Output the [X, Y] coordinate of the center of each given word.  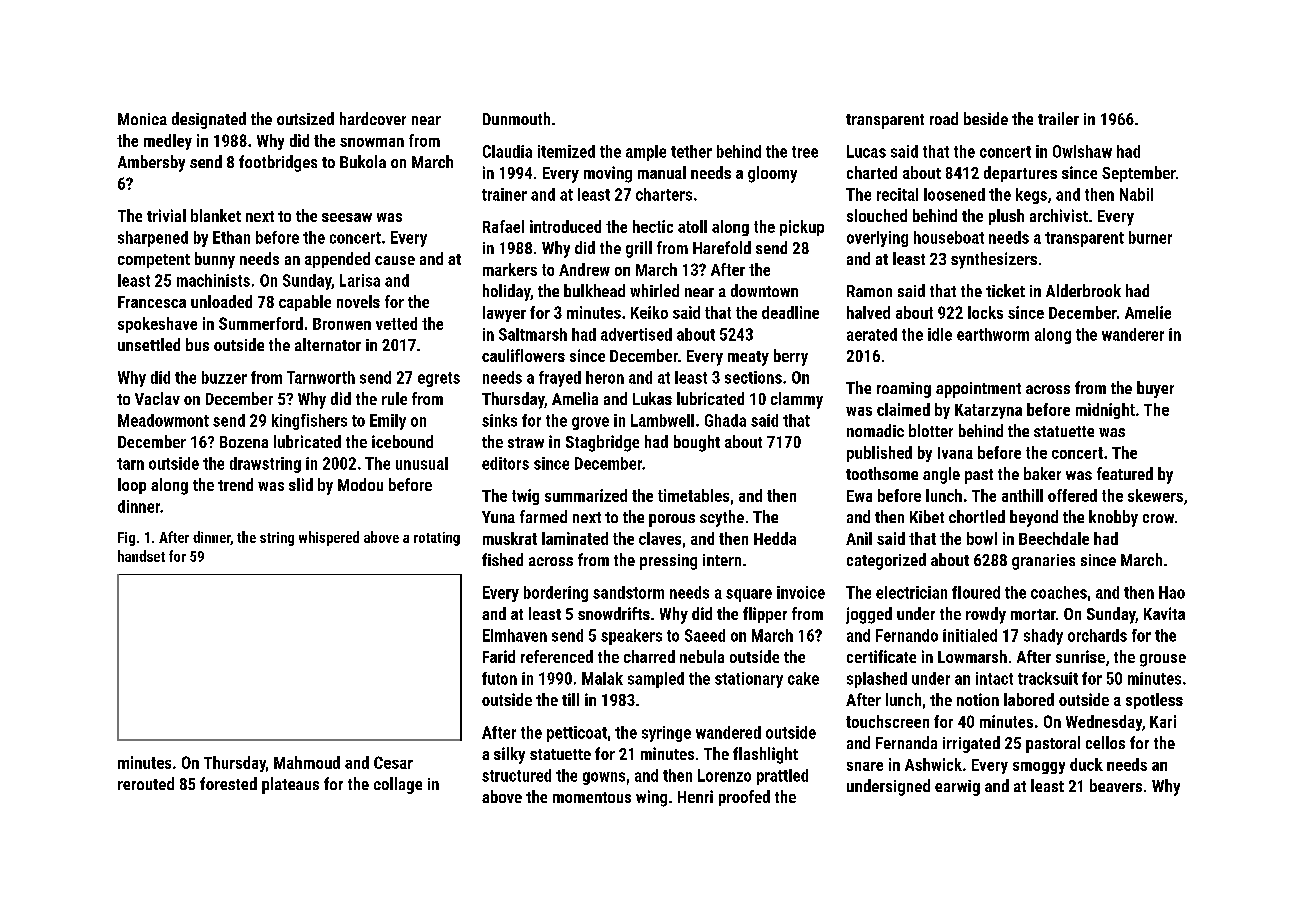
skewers [1155, 495]
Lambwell [662, 420]
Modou [360, 484]
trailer [1058, 118]
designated [209, 120]
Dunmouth [516, 118]
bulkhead [594, 290]
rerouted [146, 783]
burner [1150, 237]
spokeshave [157, 325]
